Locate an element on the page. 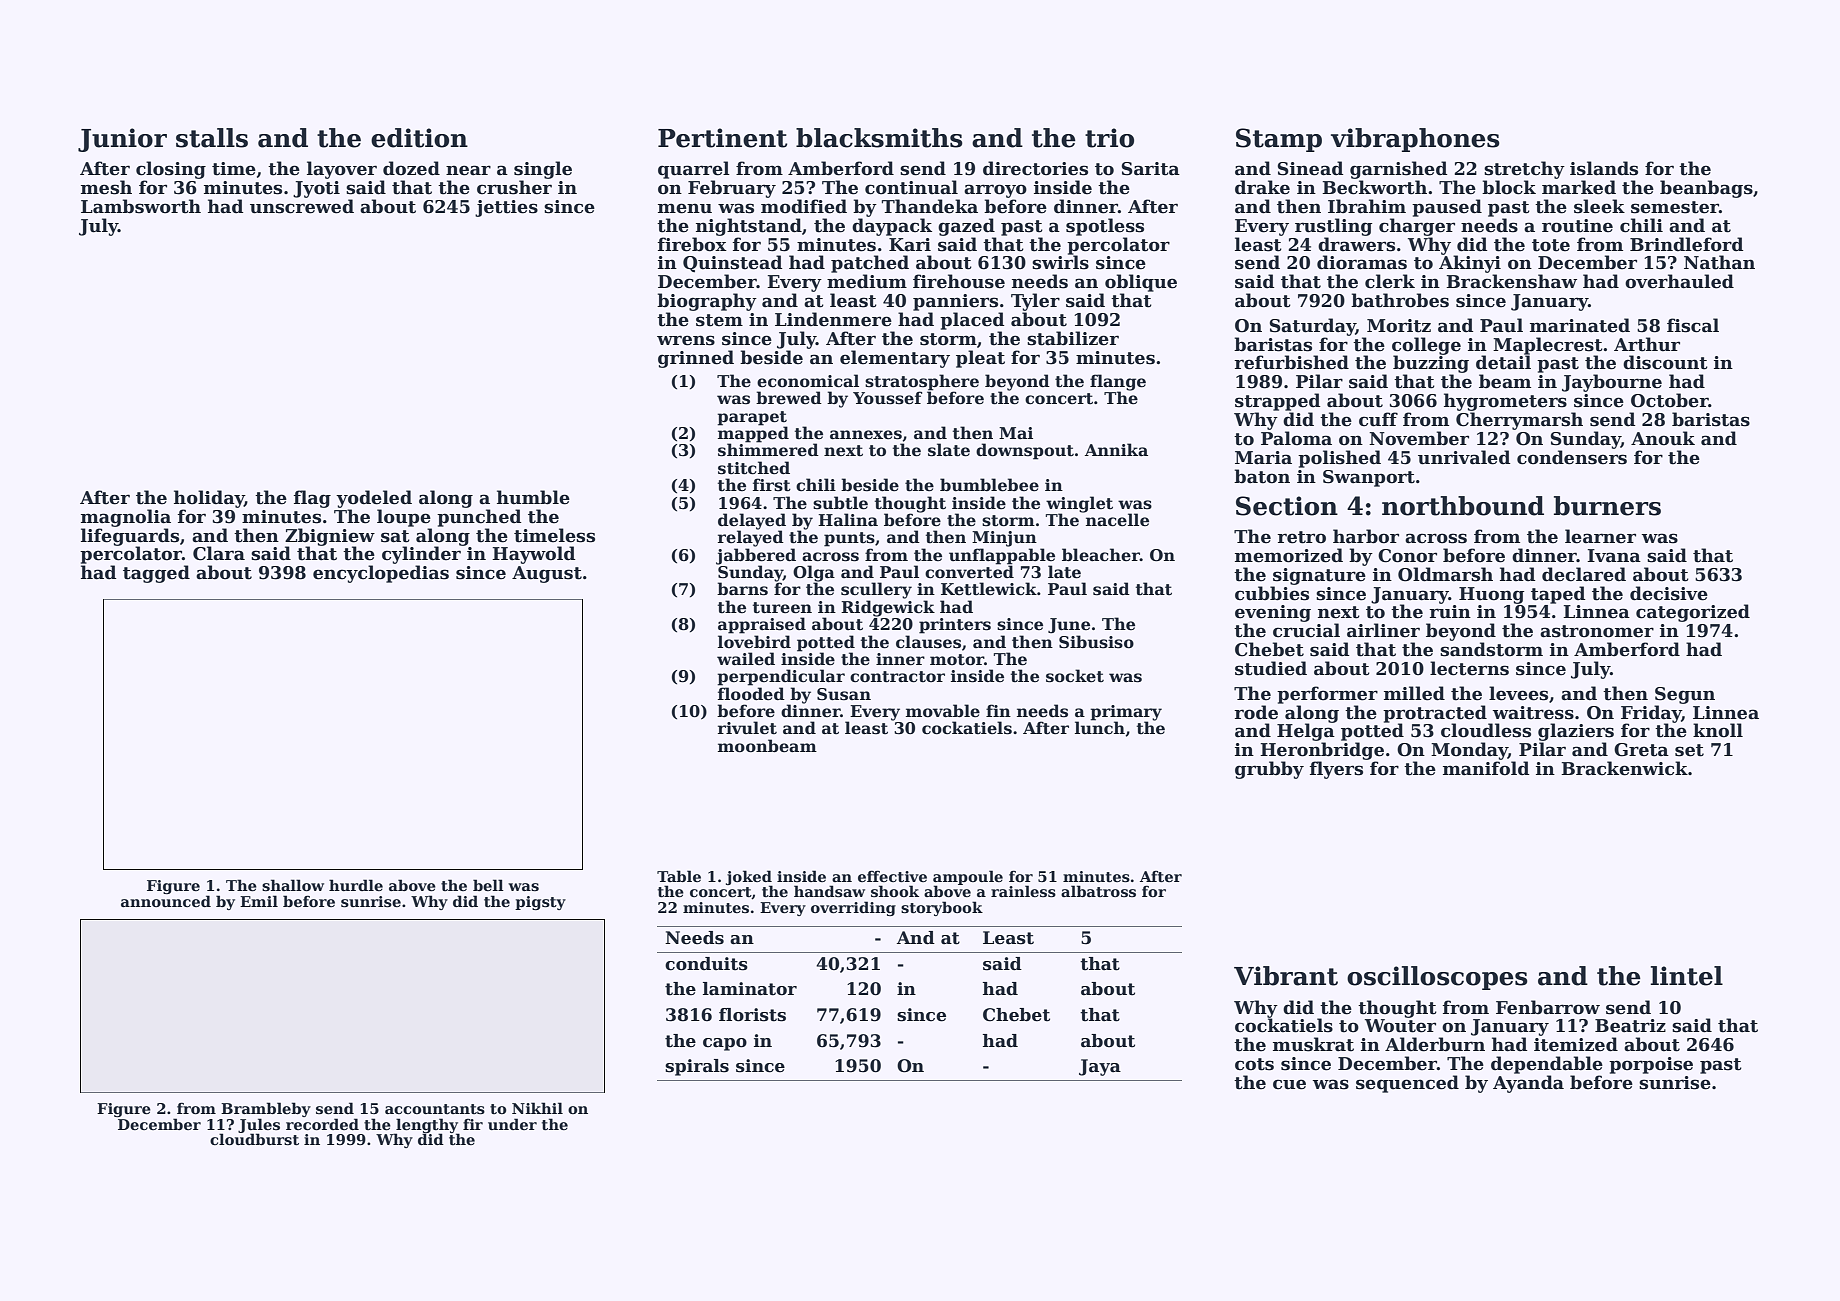 Image resolution: width=1840 pixels, height=1301 pixels. stabilizer is located at coordinates (1073, 338).
